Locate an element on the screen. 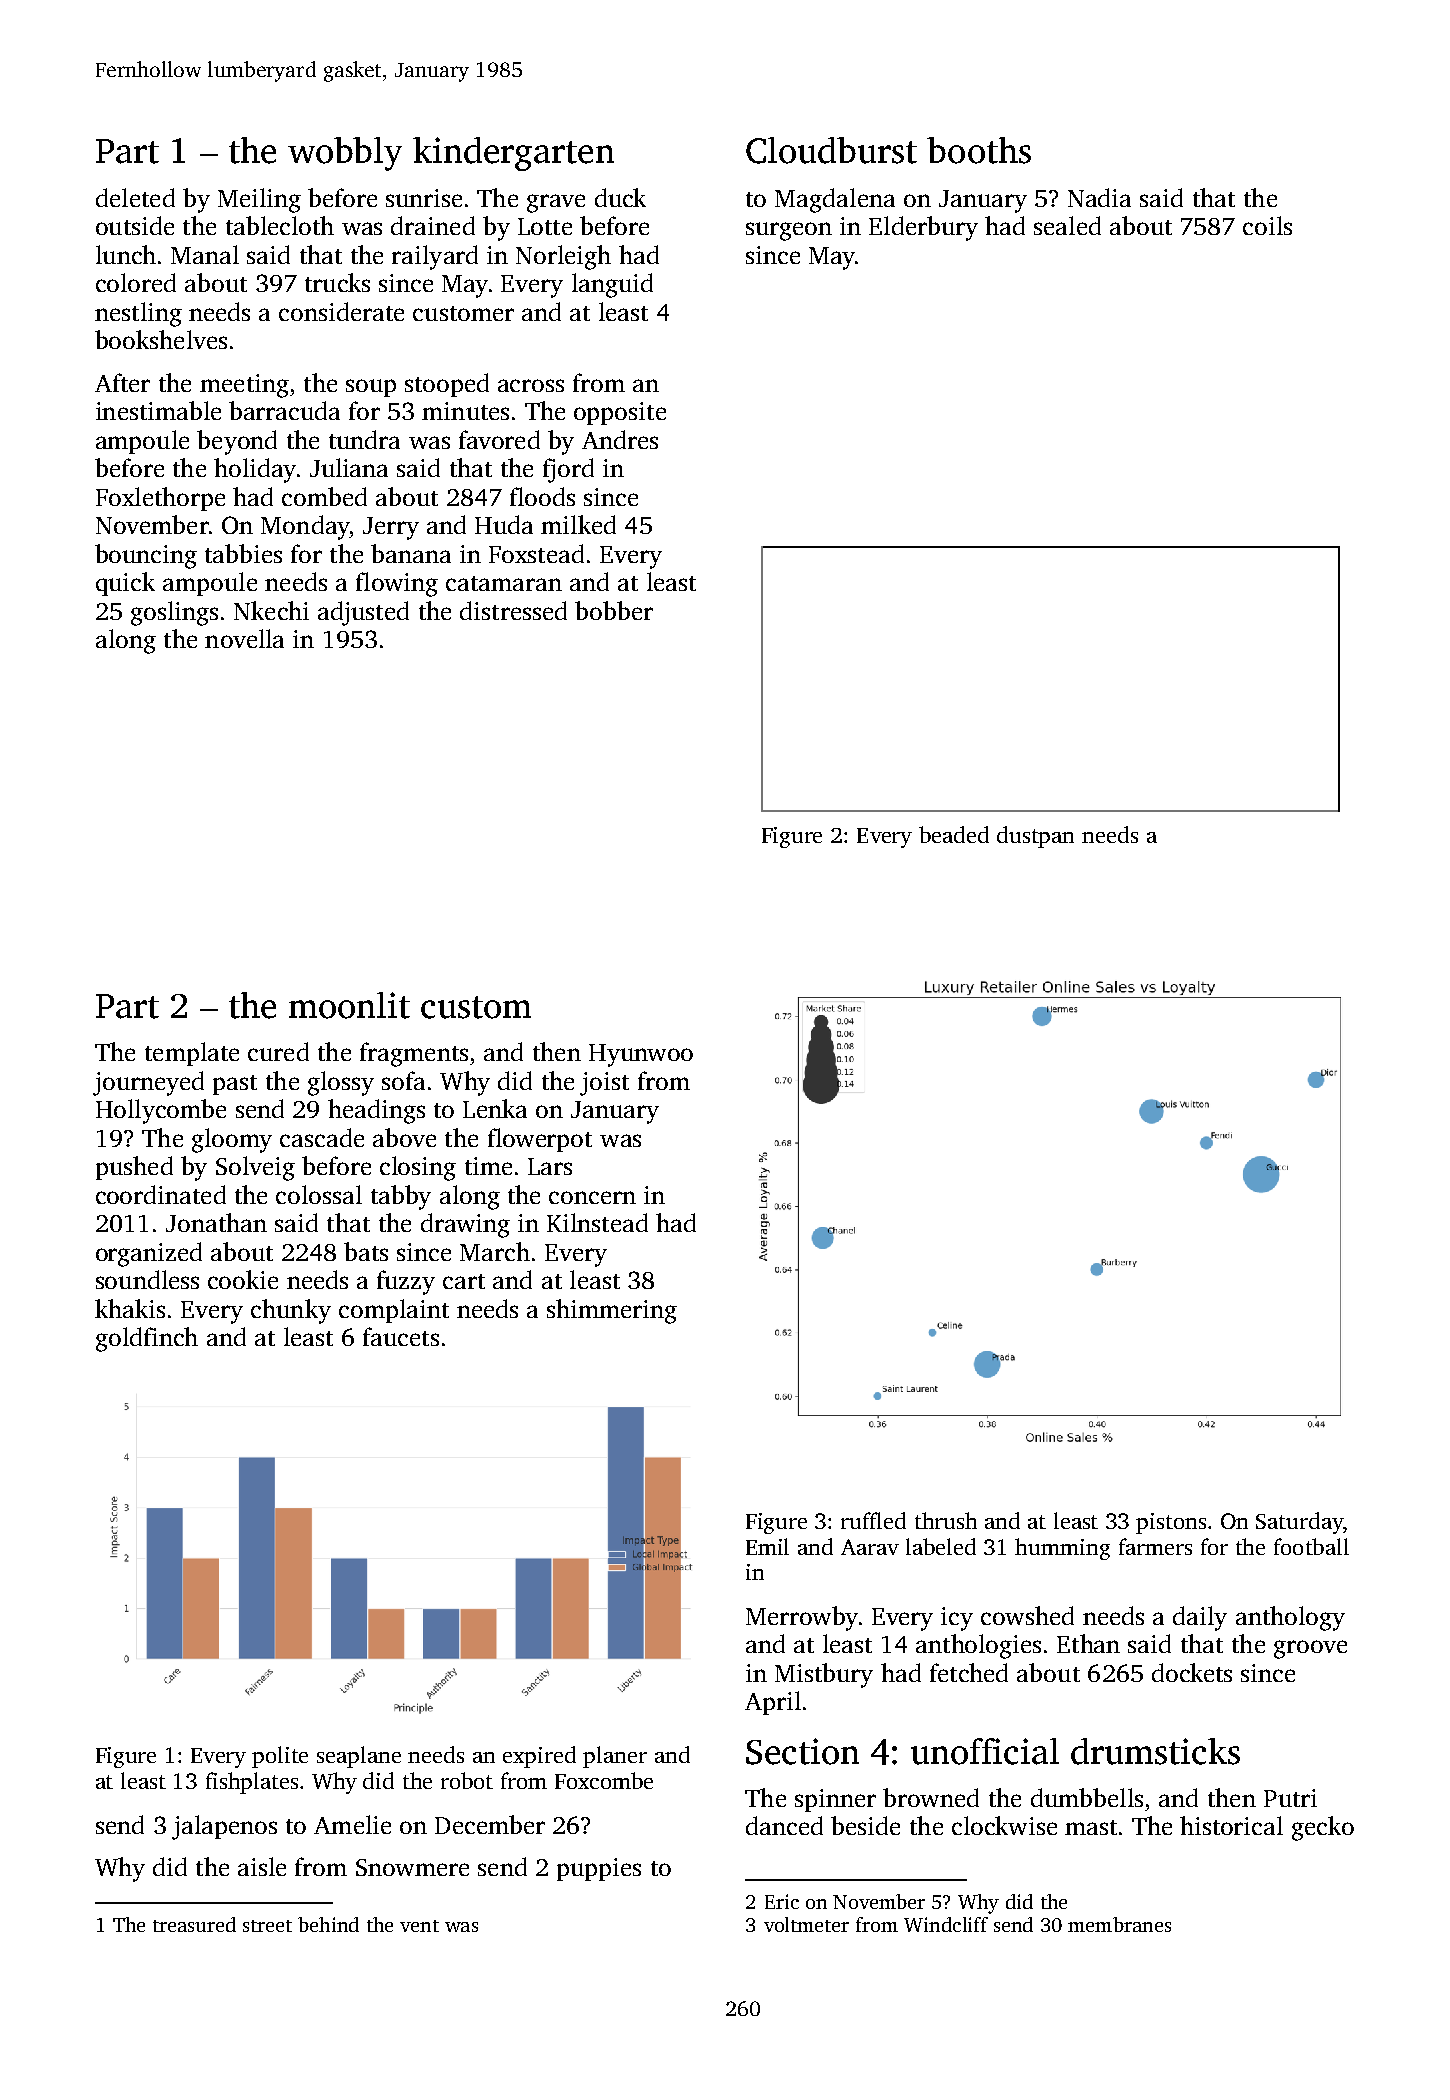  Hyunwoo is located at coordinates (641, 1055).
